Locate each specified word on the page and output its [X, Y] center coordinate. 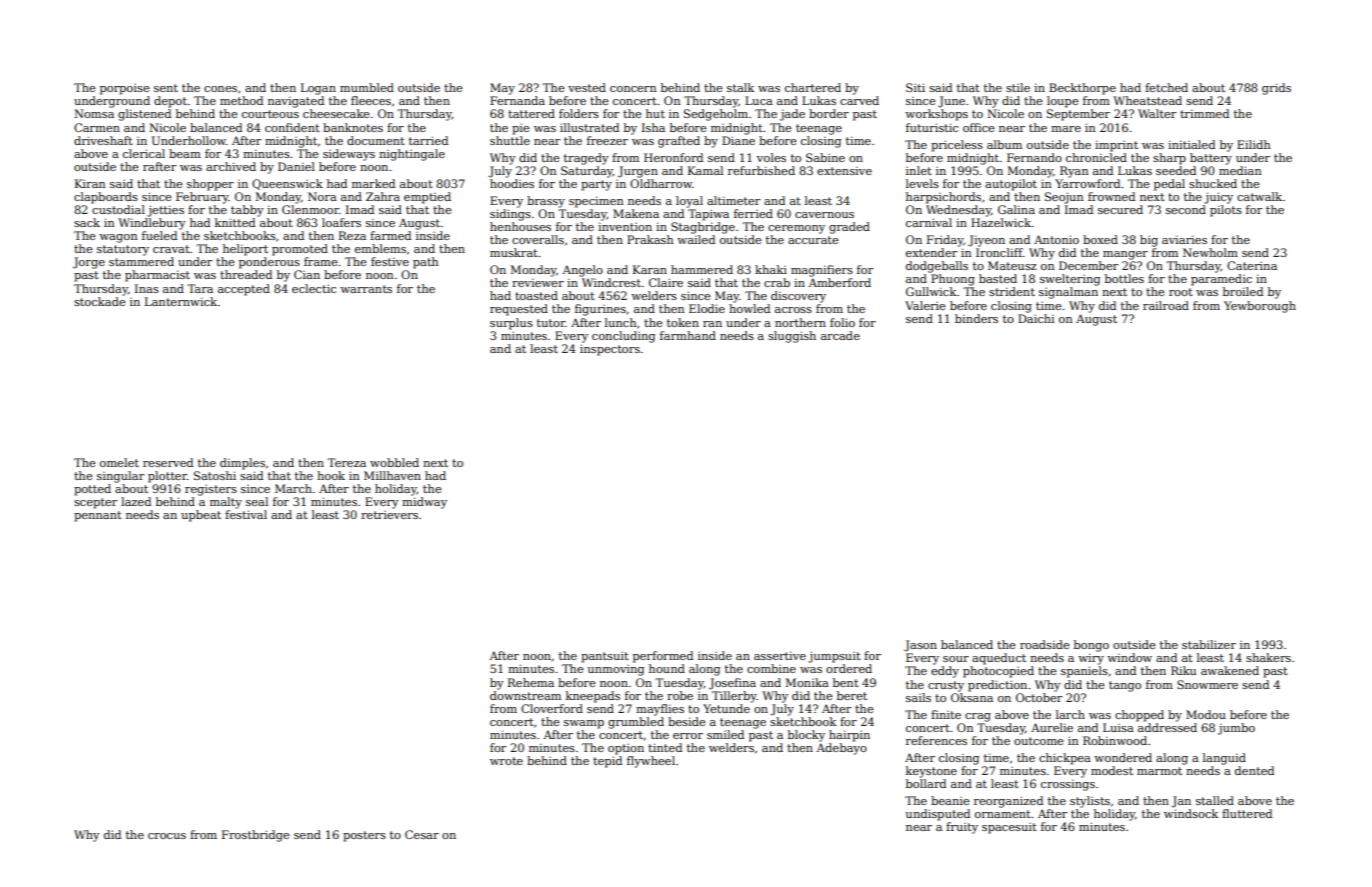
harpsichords [943, 198]
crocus [167, 836]
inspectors [610, 350]
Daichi [1036, 318]
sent [166, 88]
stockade [100, 301]
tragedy [586, 159]
